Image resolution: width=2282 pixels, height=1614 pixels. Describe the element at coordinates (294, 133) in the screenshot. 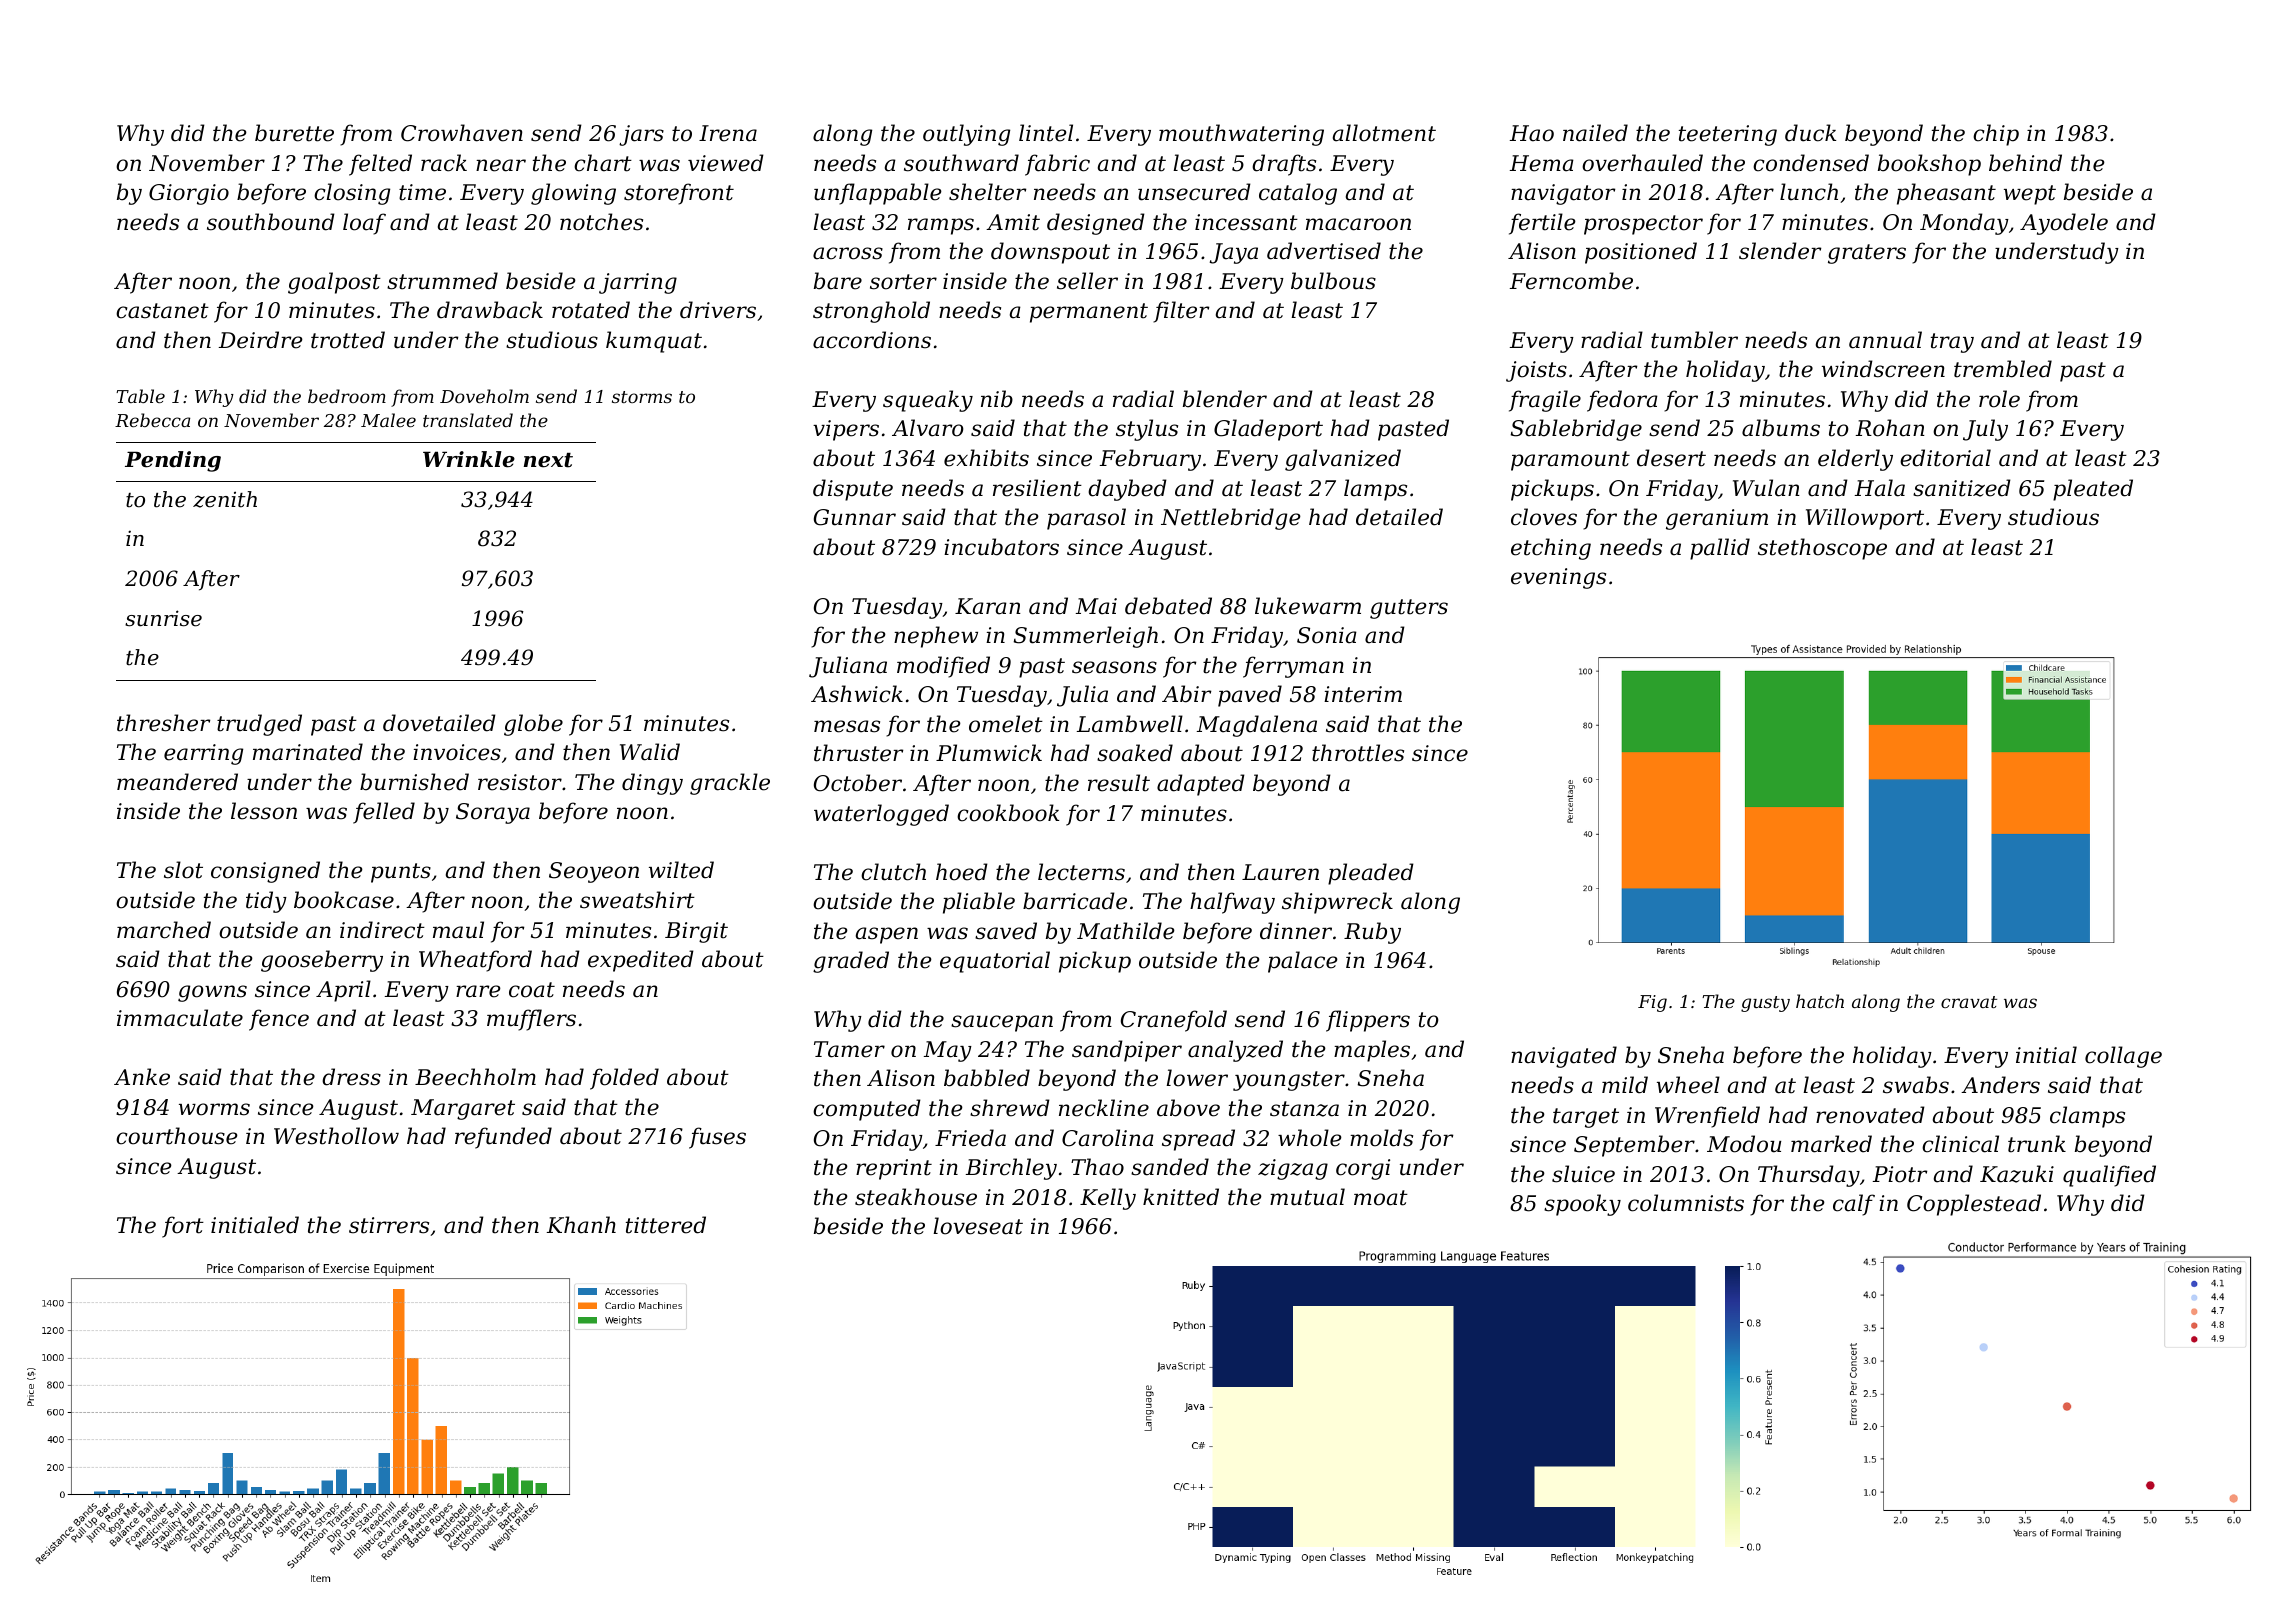

I see `burette` at that location.
